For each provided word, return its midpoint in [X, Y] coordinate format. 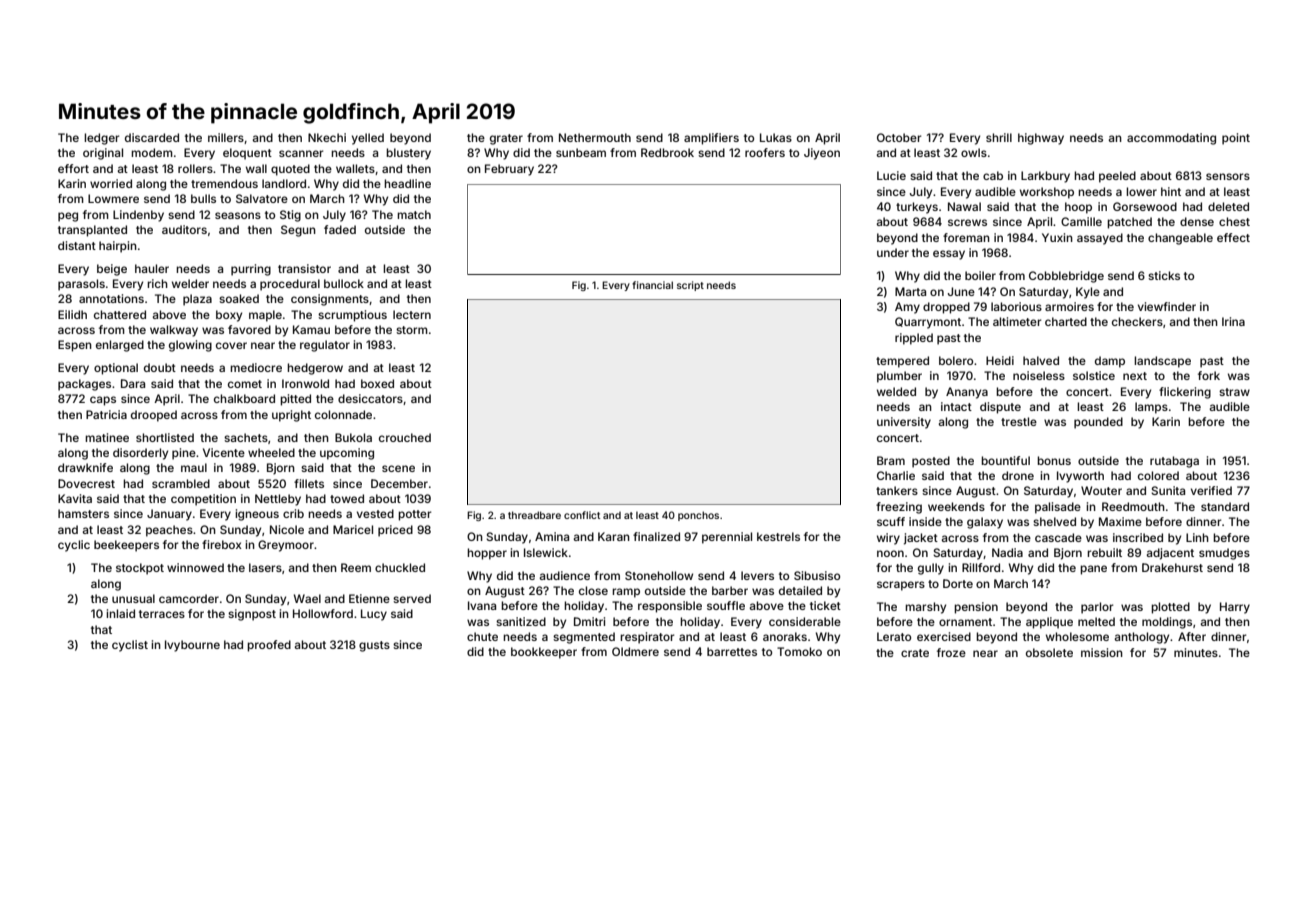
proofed [269, 646]
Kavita [75, 498]
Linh [1197, 537]
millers [226, 137]
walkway [174, 331]
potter [415, 515]
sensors [1228, 176]
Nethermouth [595, 137]
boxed [377, 383]
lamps [1151, 408]
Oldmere [635, 651]
